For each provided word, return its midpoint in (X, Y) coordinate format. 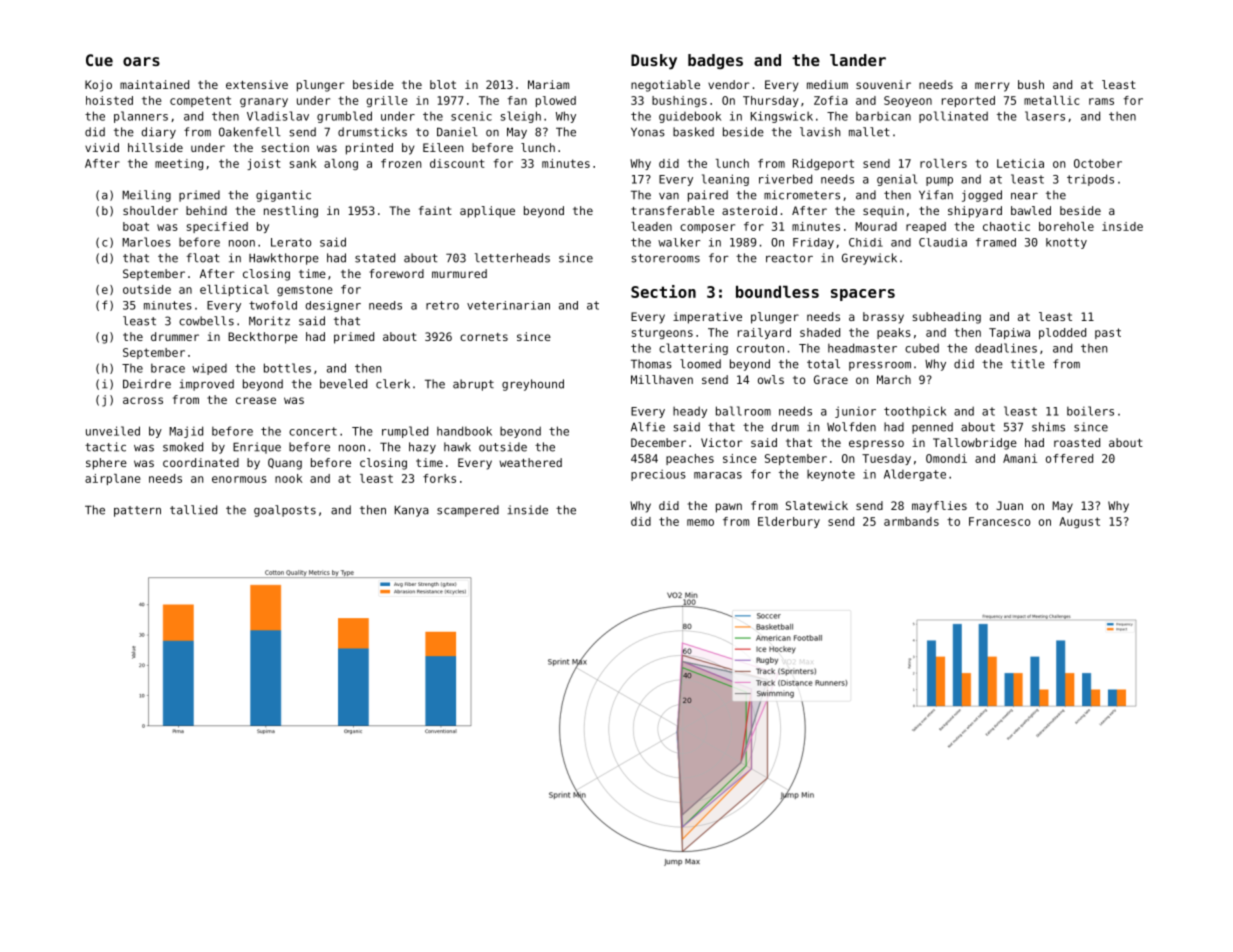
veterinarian (508, 305)
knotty (1066, 243)
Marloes (146, 242)
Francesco (999, 521)
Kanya (412, 511)
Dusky (654, 62)
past (1108, 333)
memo (700, 522)
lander (858, 60)
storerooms (665, 258)
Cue (99, 60)
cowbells (206, 321)
